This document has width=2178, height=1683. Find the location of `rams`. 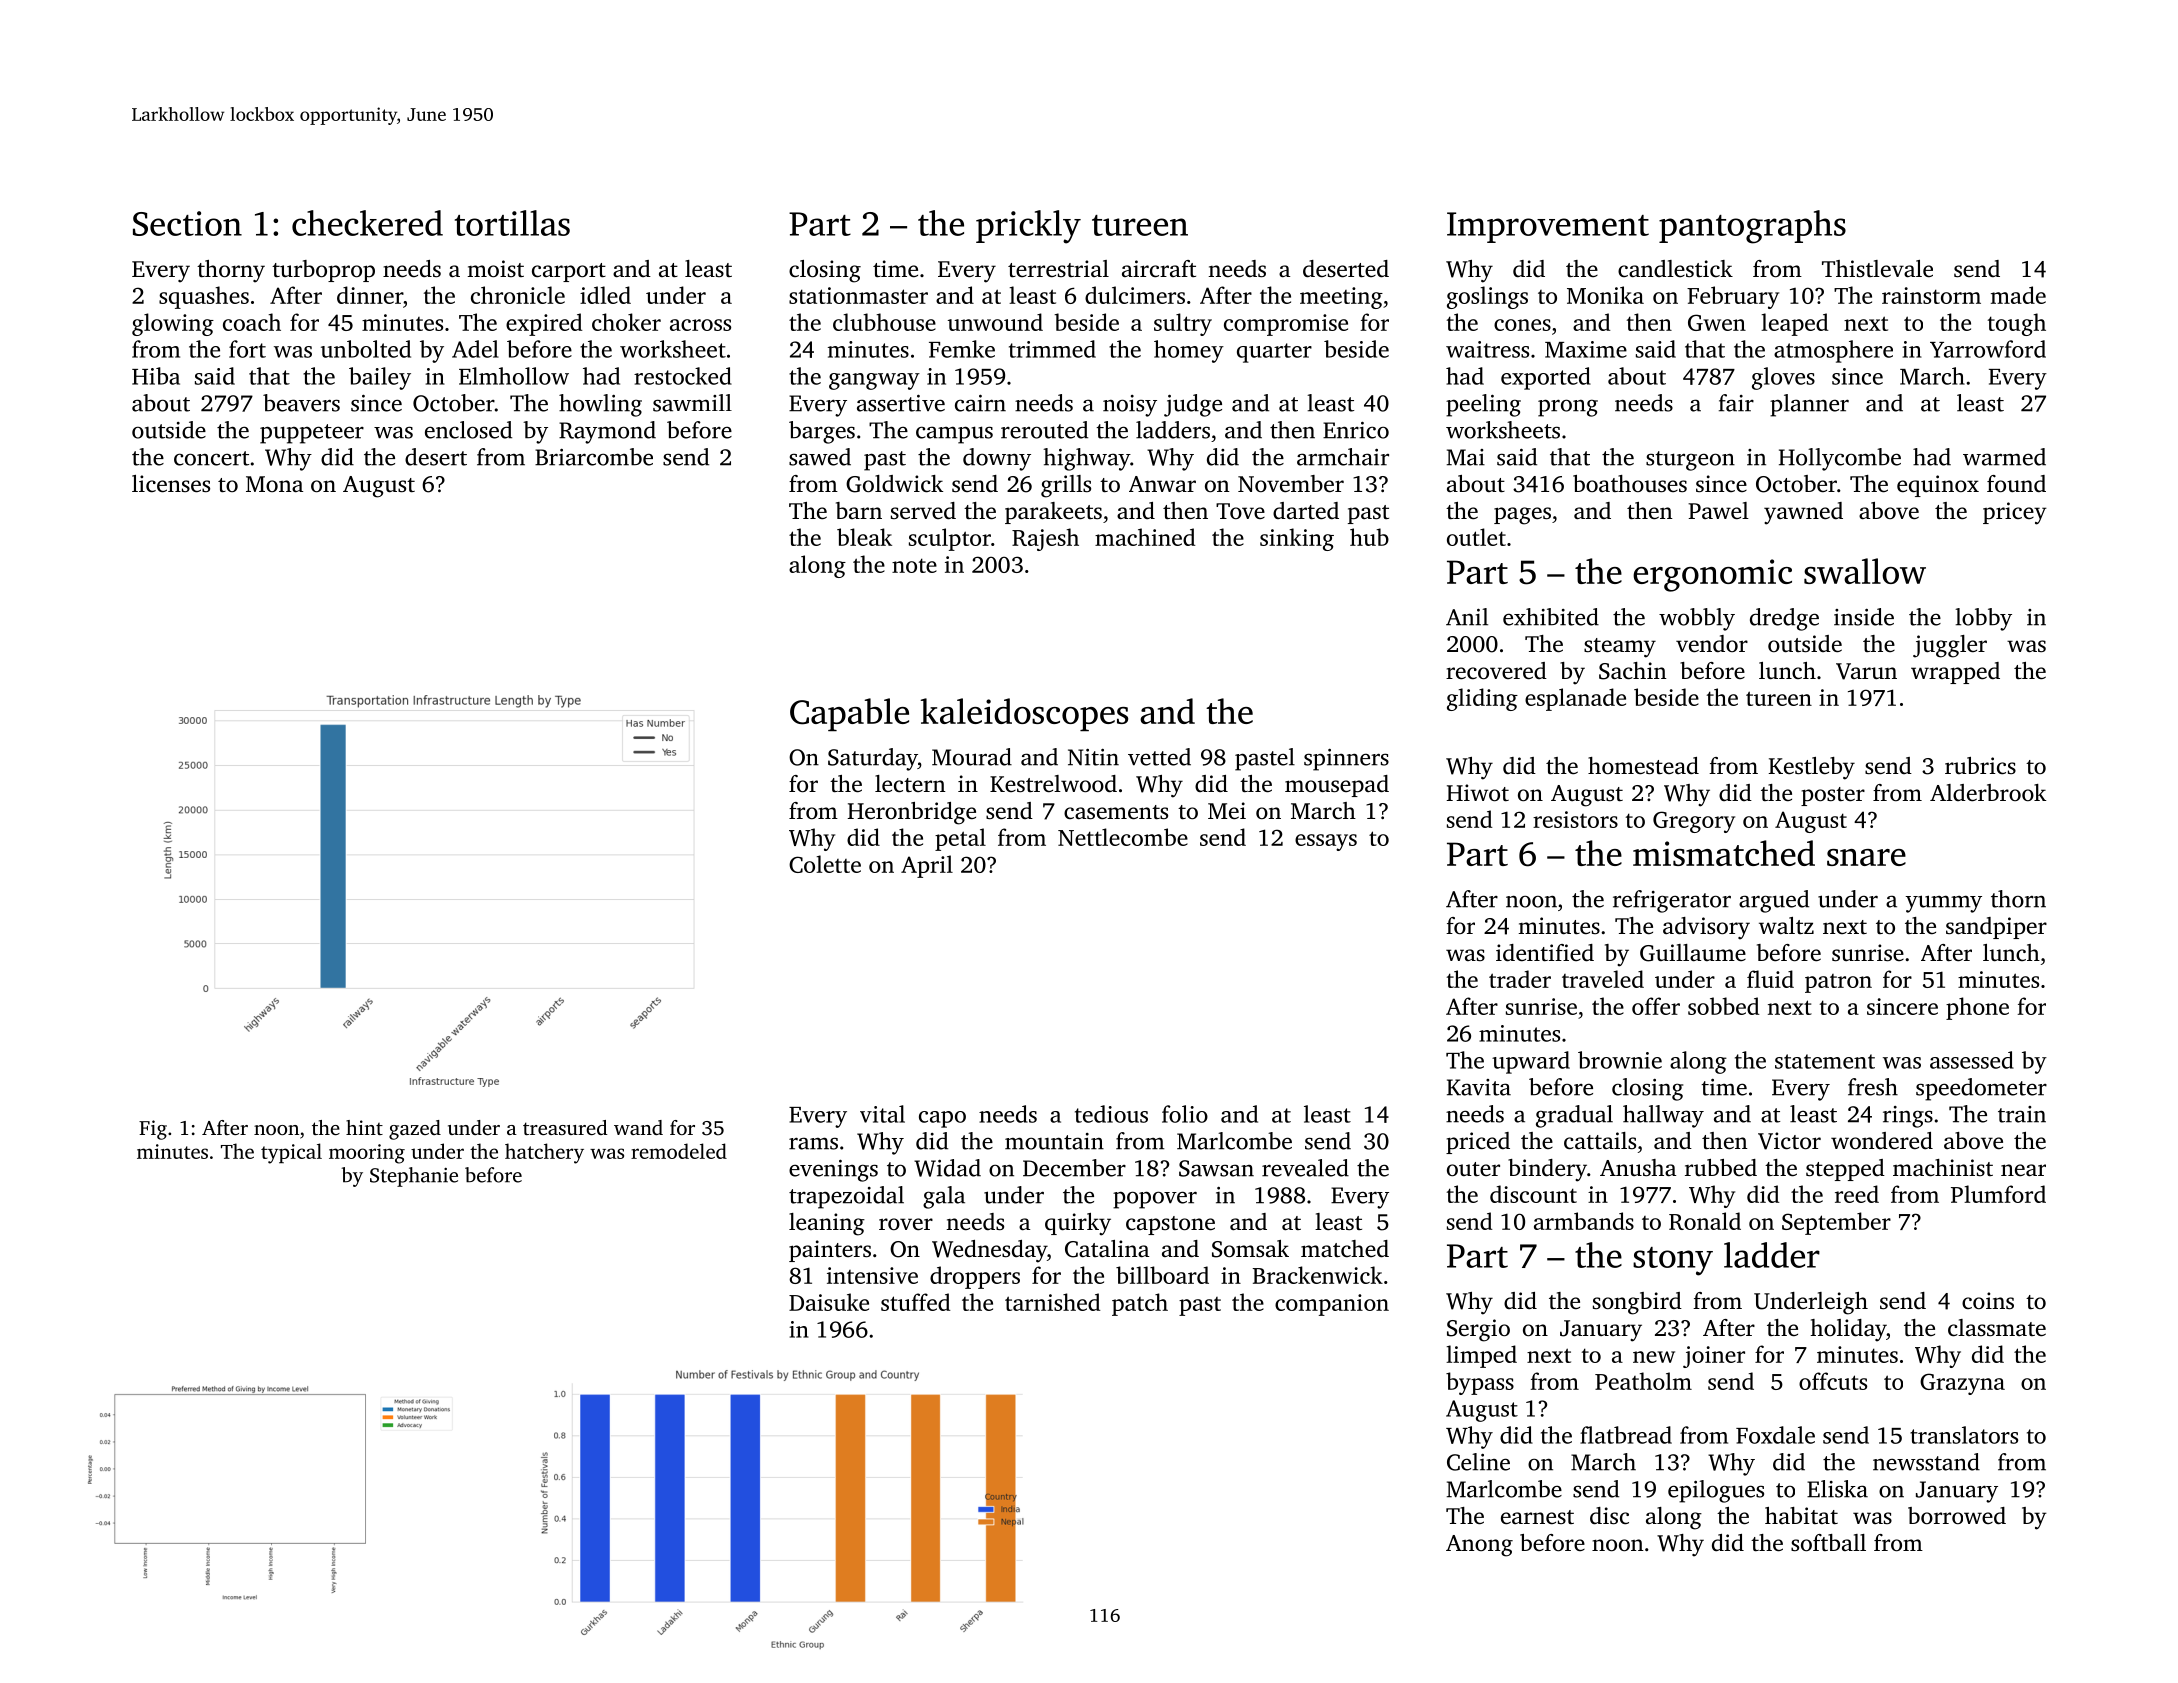

rams is located at coordinates (813, 1143).
